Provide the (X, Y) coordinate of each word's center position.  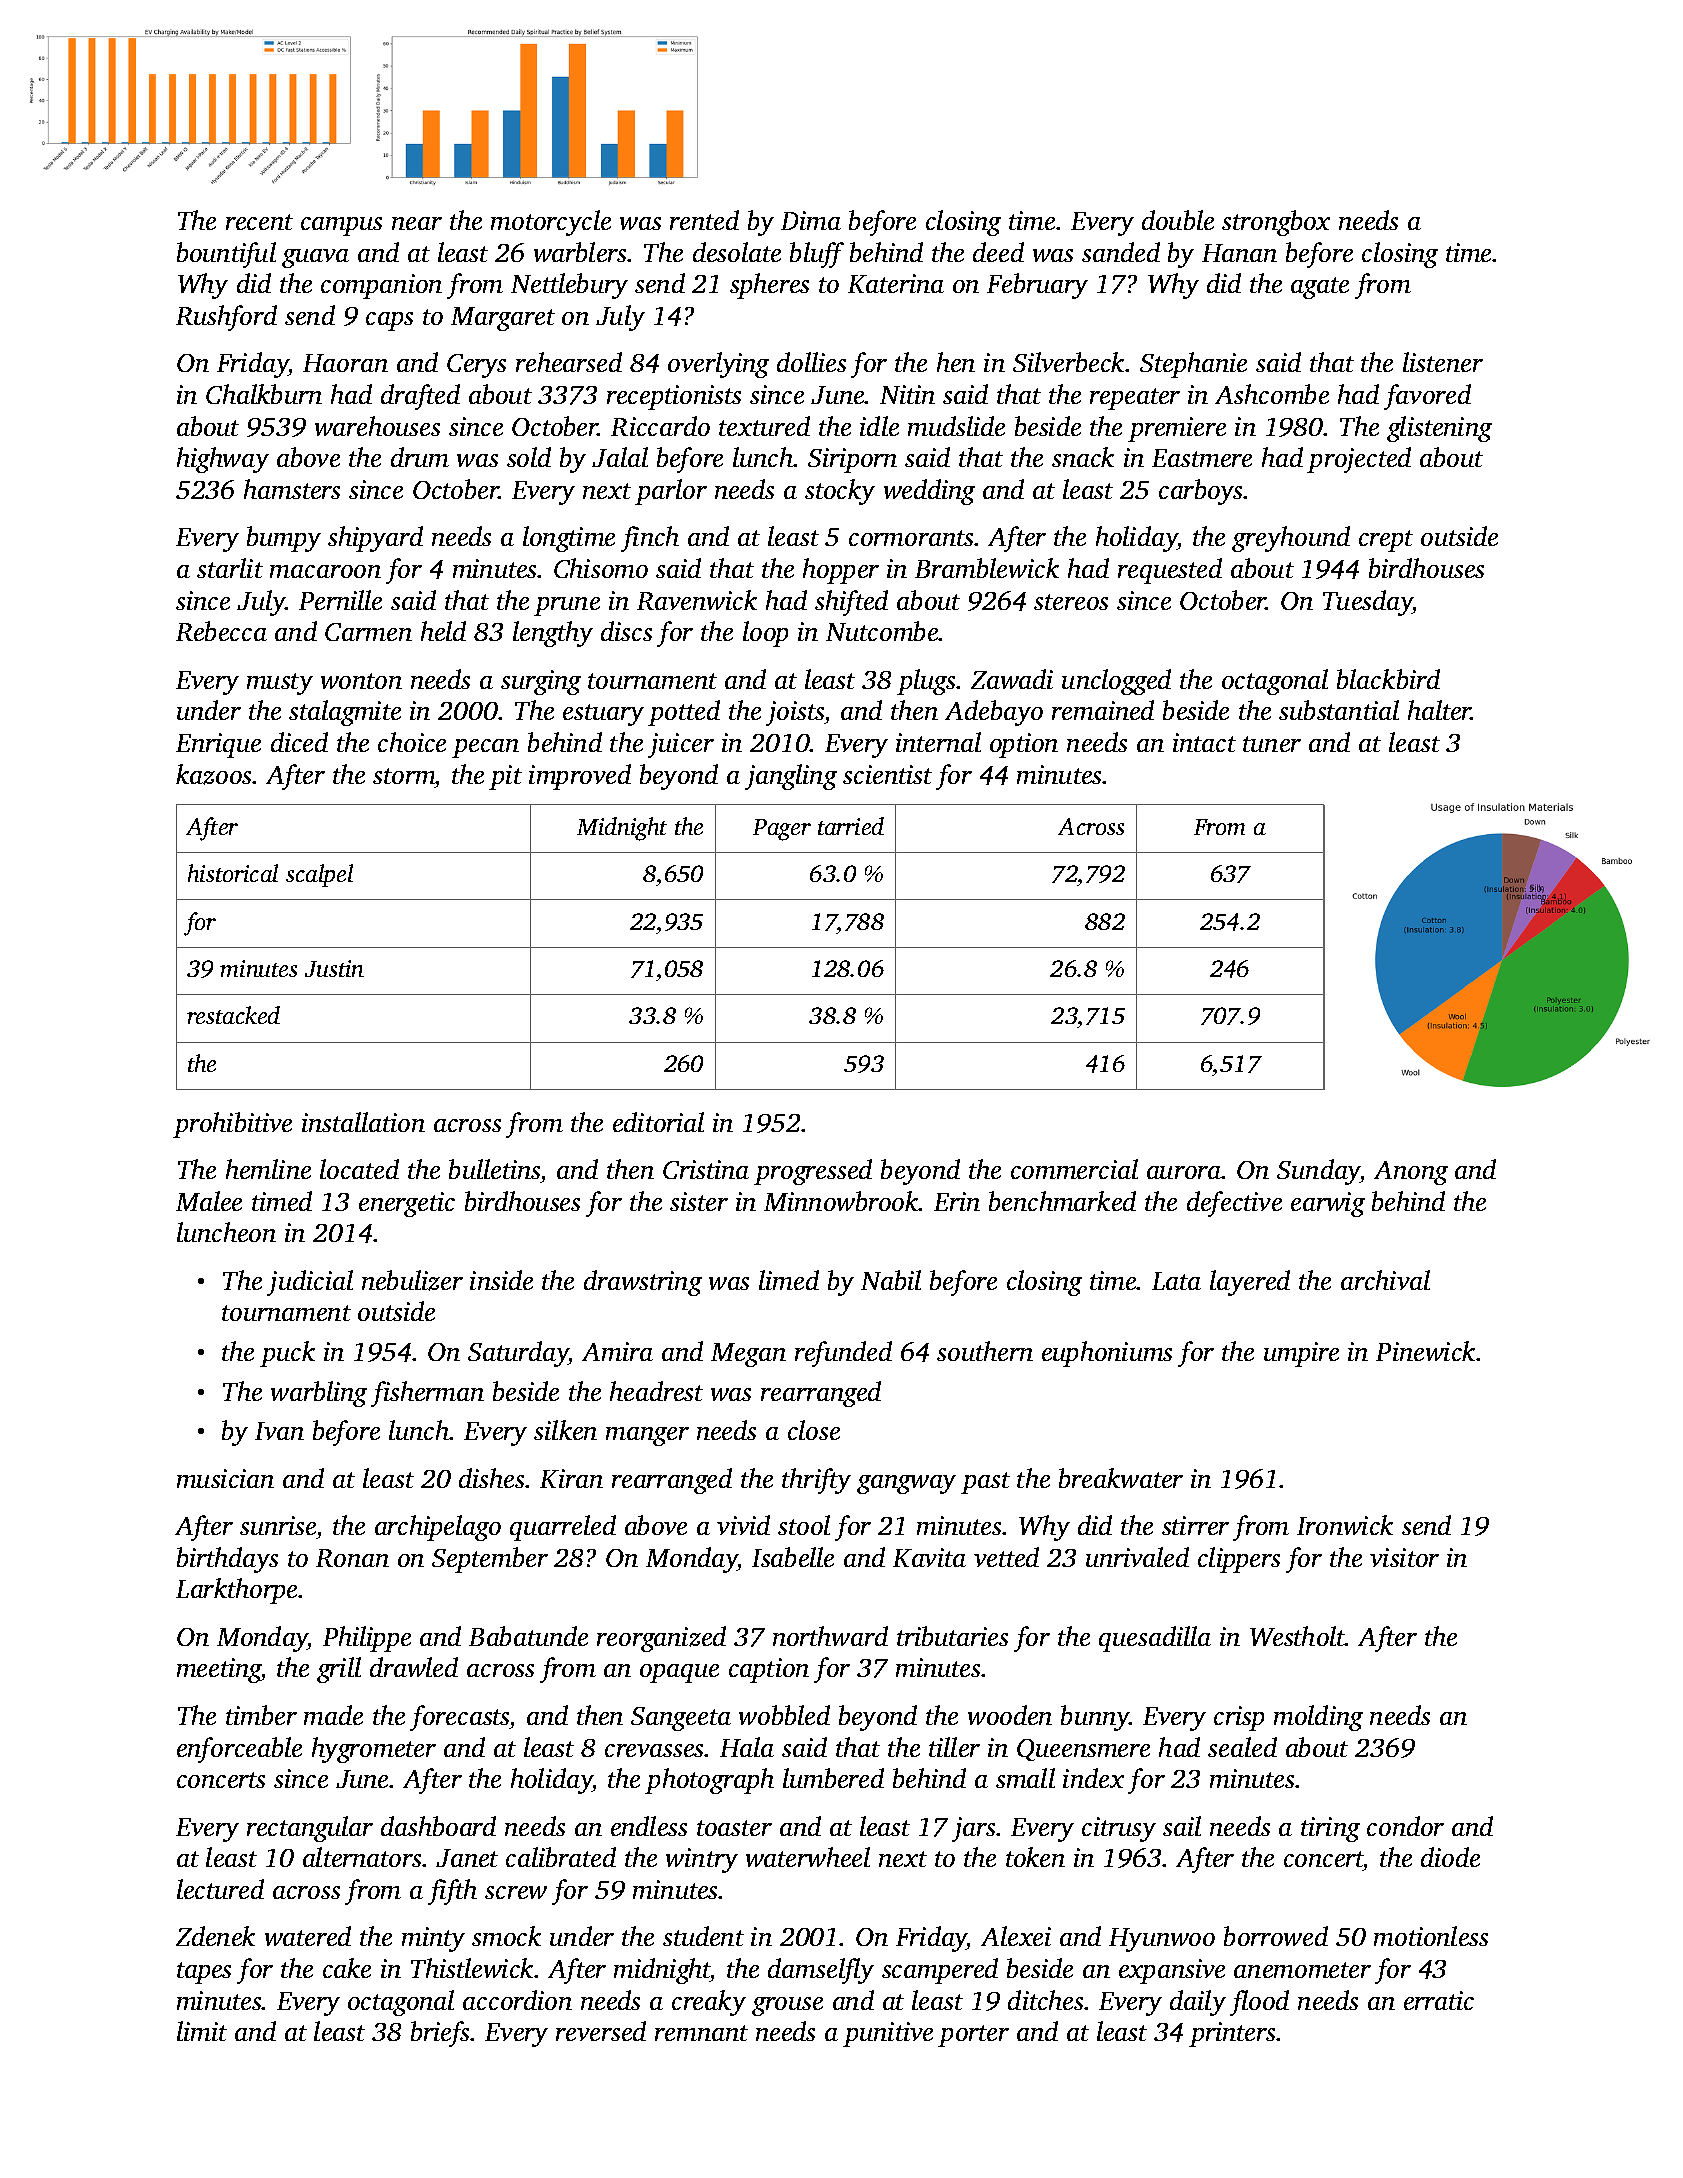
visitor (1404, 1557)
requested (1170, 571)
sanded (1121, 252)
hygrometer (374, 1750)
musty (280, 684)
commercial (1074, 1169)
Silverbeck (1068, 362)
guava (315, 258)
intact (1204, 742)
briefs (441, 2034)
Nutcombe (882, 631)
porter (973, 2036)
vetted (1006, 1557)
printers (1232, 2034)
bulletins (494, 1169)
